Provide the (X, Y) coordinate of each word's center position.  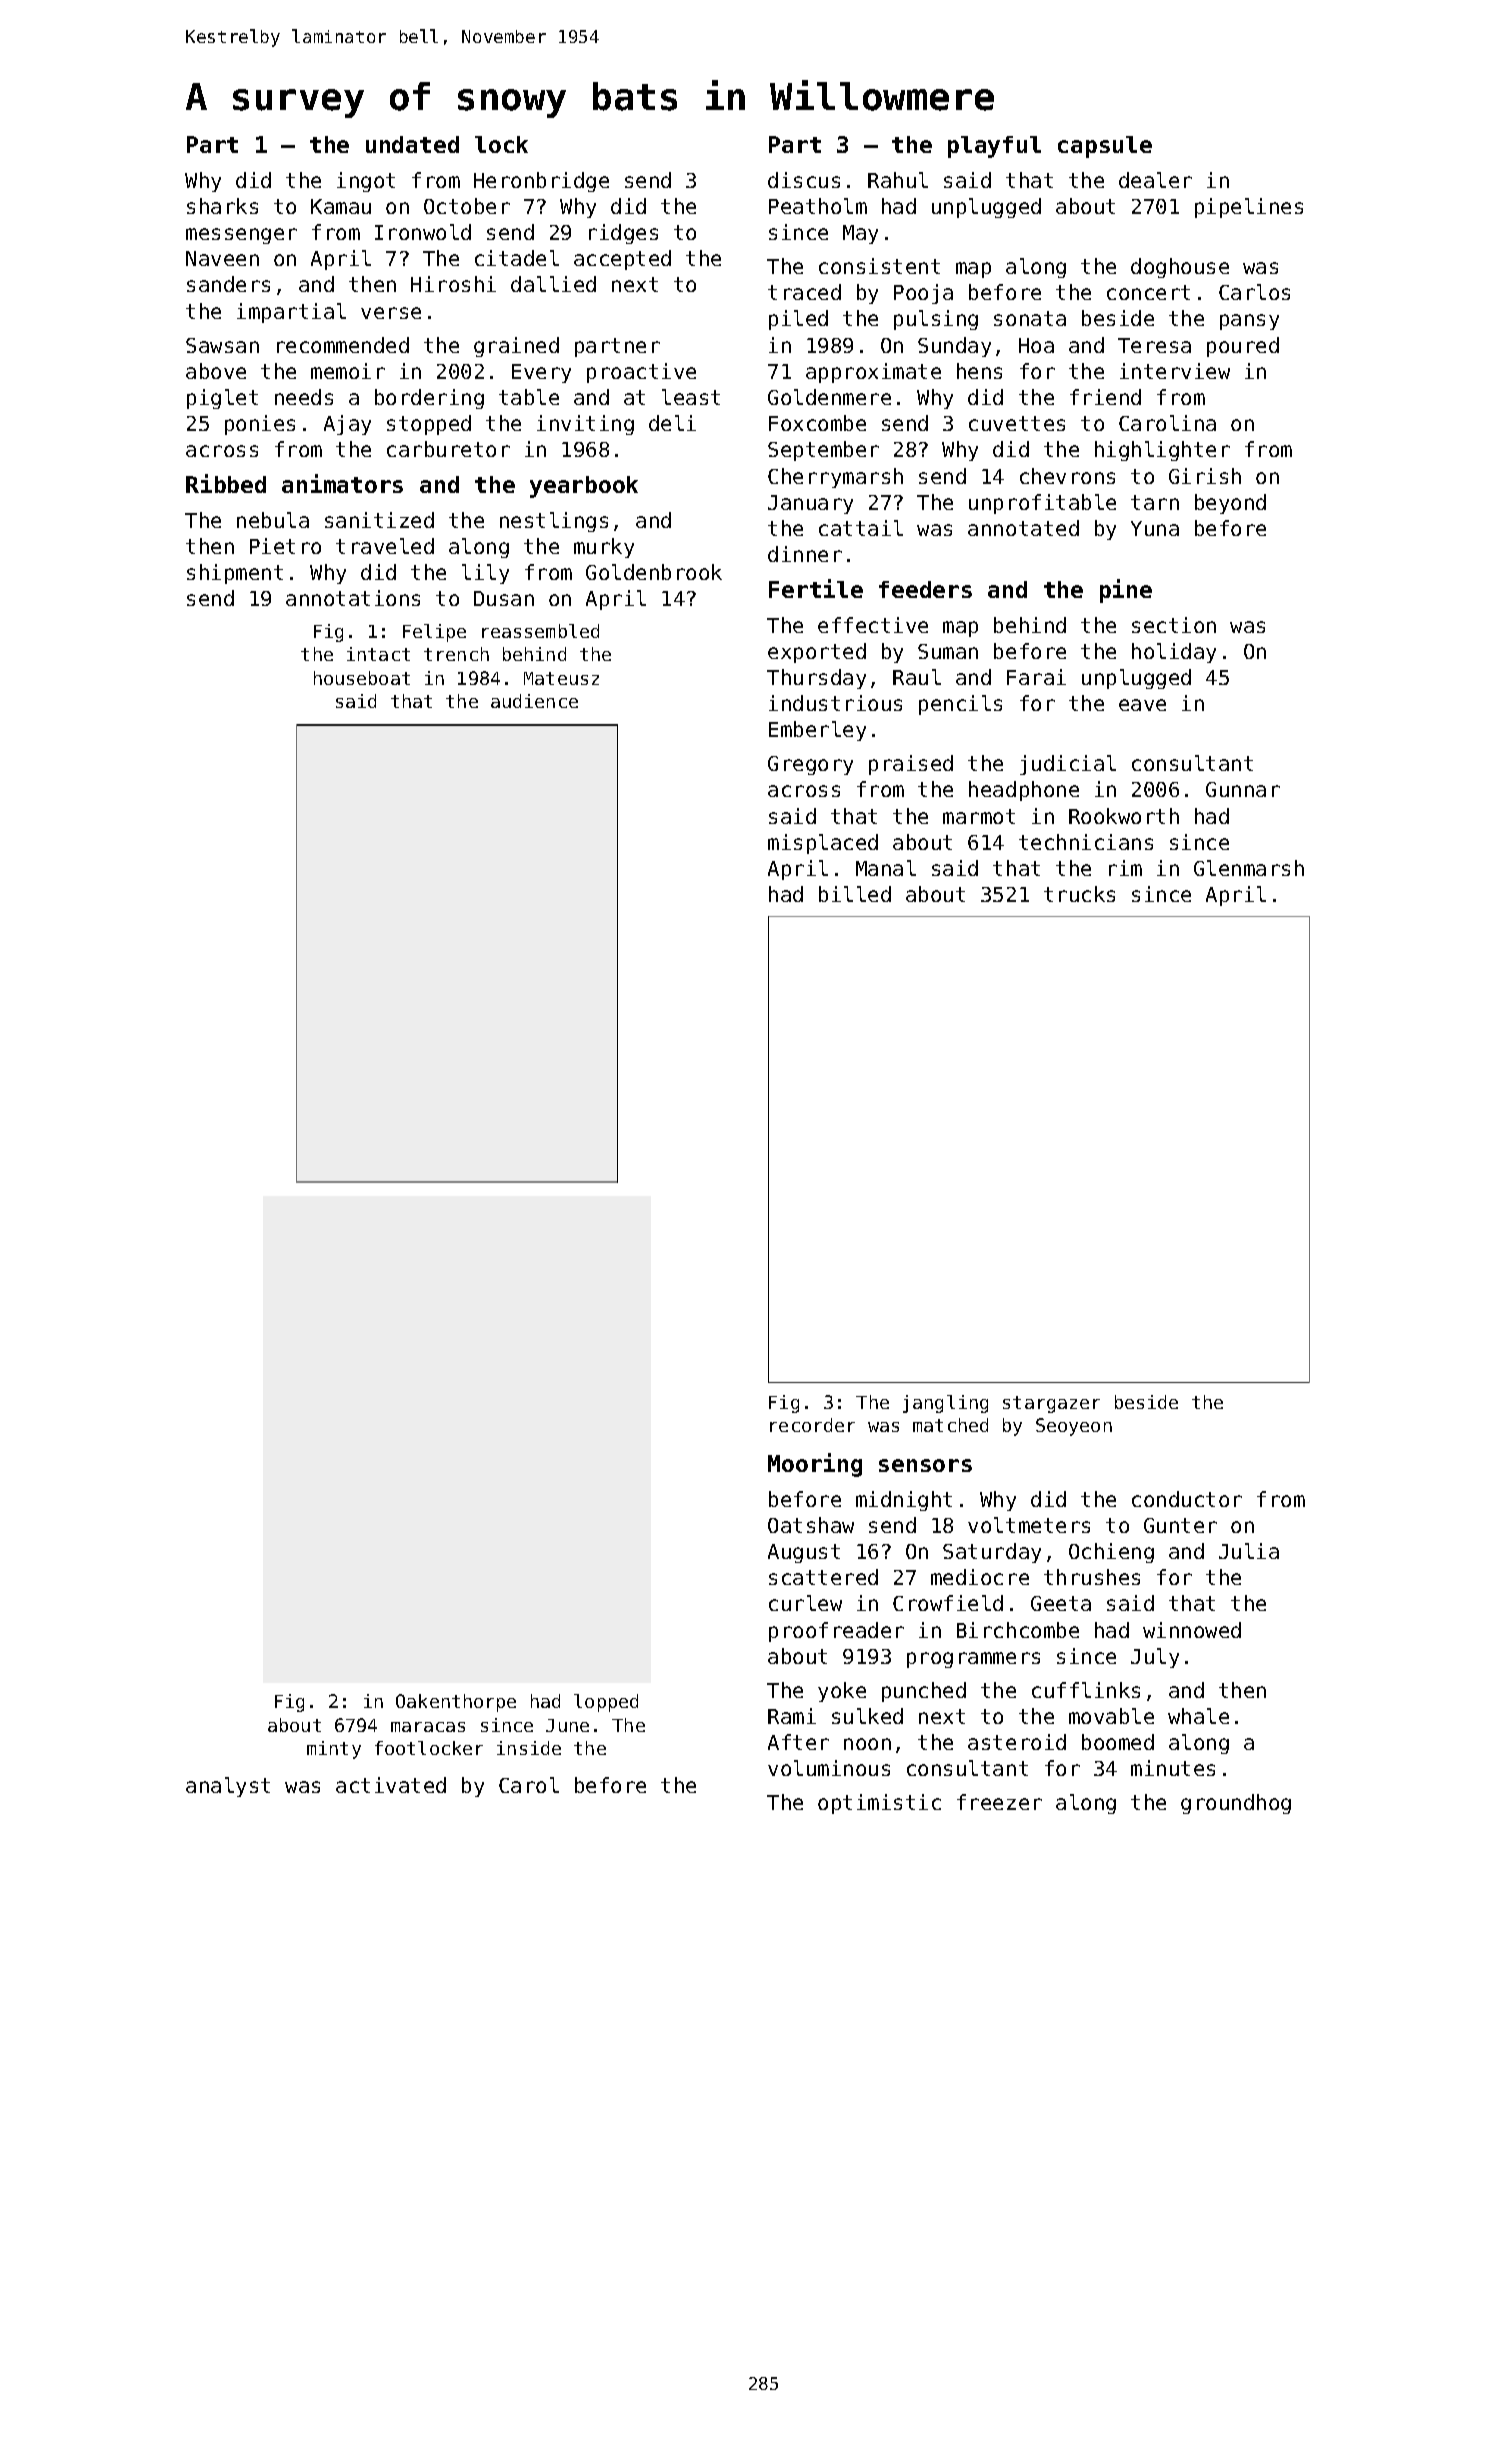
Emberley (817, 731)
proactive (641, 373)
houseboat (362, 678)
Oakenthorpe (456, 1703)
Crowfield (948, 1603)
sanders (228, 284)
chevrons (1067, 476)
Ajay (347, 425)
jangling (945, 1404)
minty (334, 1750)
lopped (606, 1703)
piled (798, 320)
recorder (812, 1425)
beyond (1230, 504)
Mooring (815, 1465)
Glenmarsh (1249, 868)
